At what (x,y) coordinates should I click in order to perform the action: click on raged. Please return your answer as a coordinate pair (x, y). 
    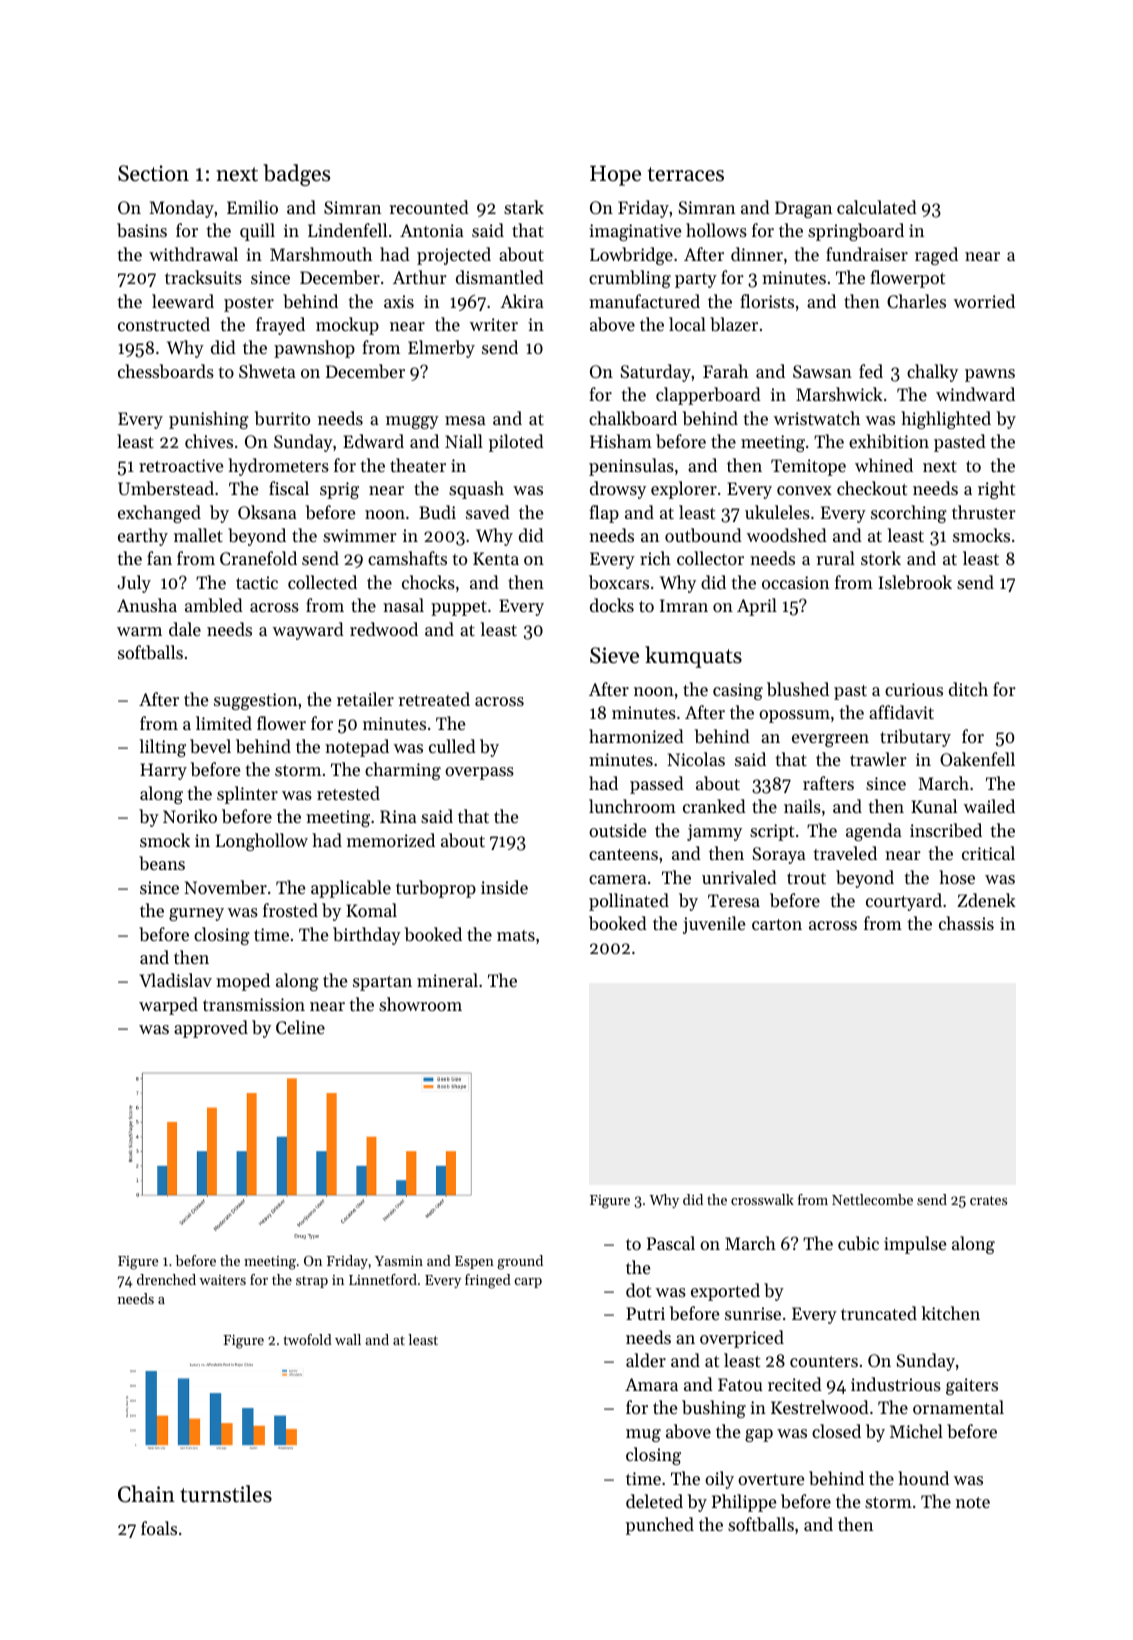
    Looking at the image, I should click on (936, 256).
